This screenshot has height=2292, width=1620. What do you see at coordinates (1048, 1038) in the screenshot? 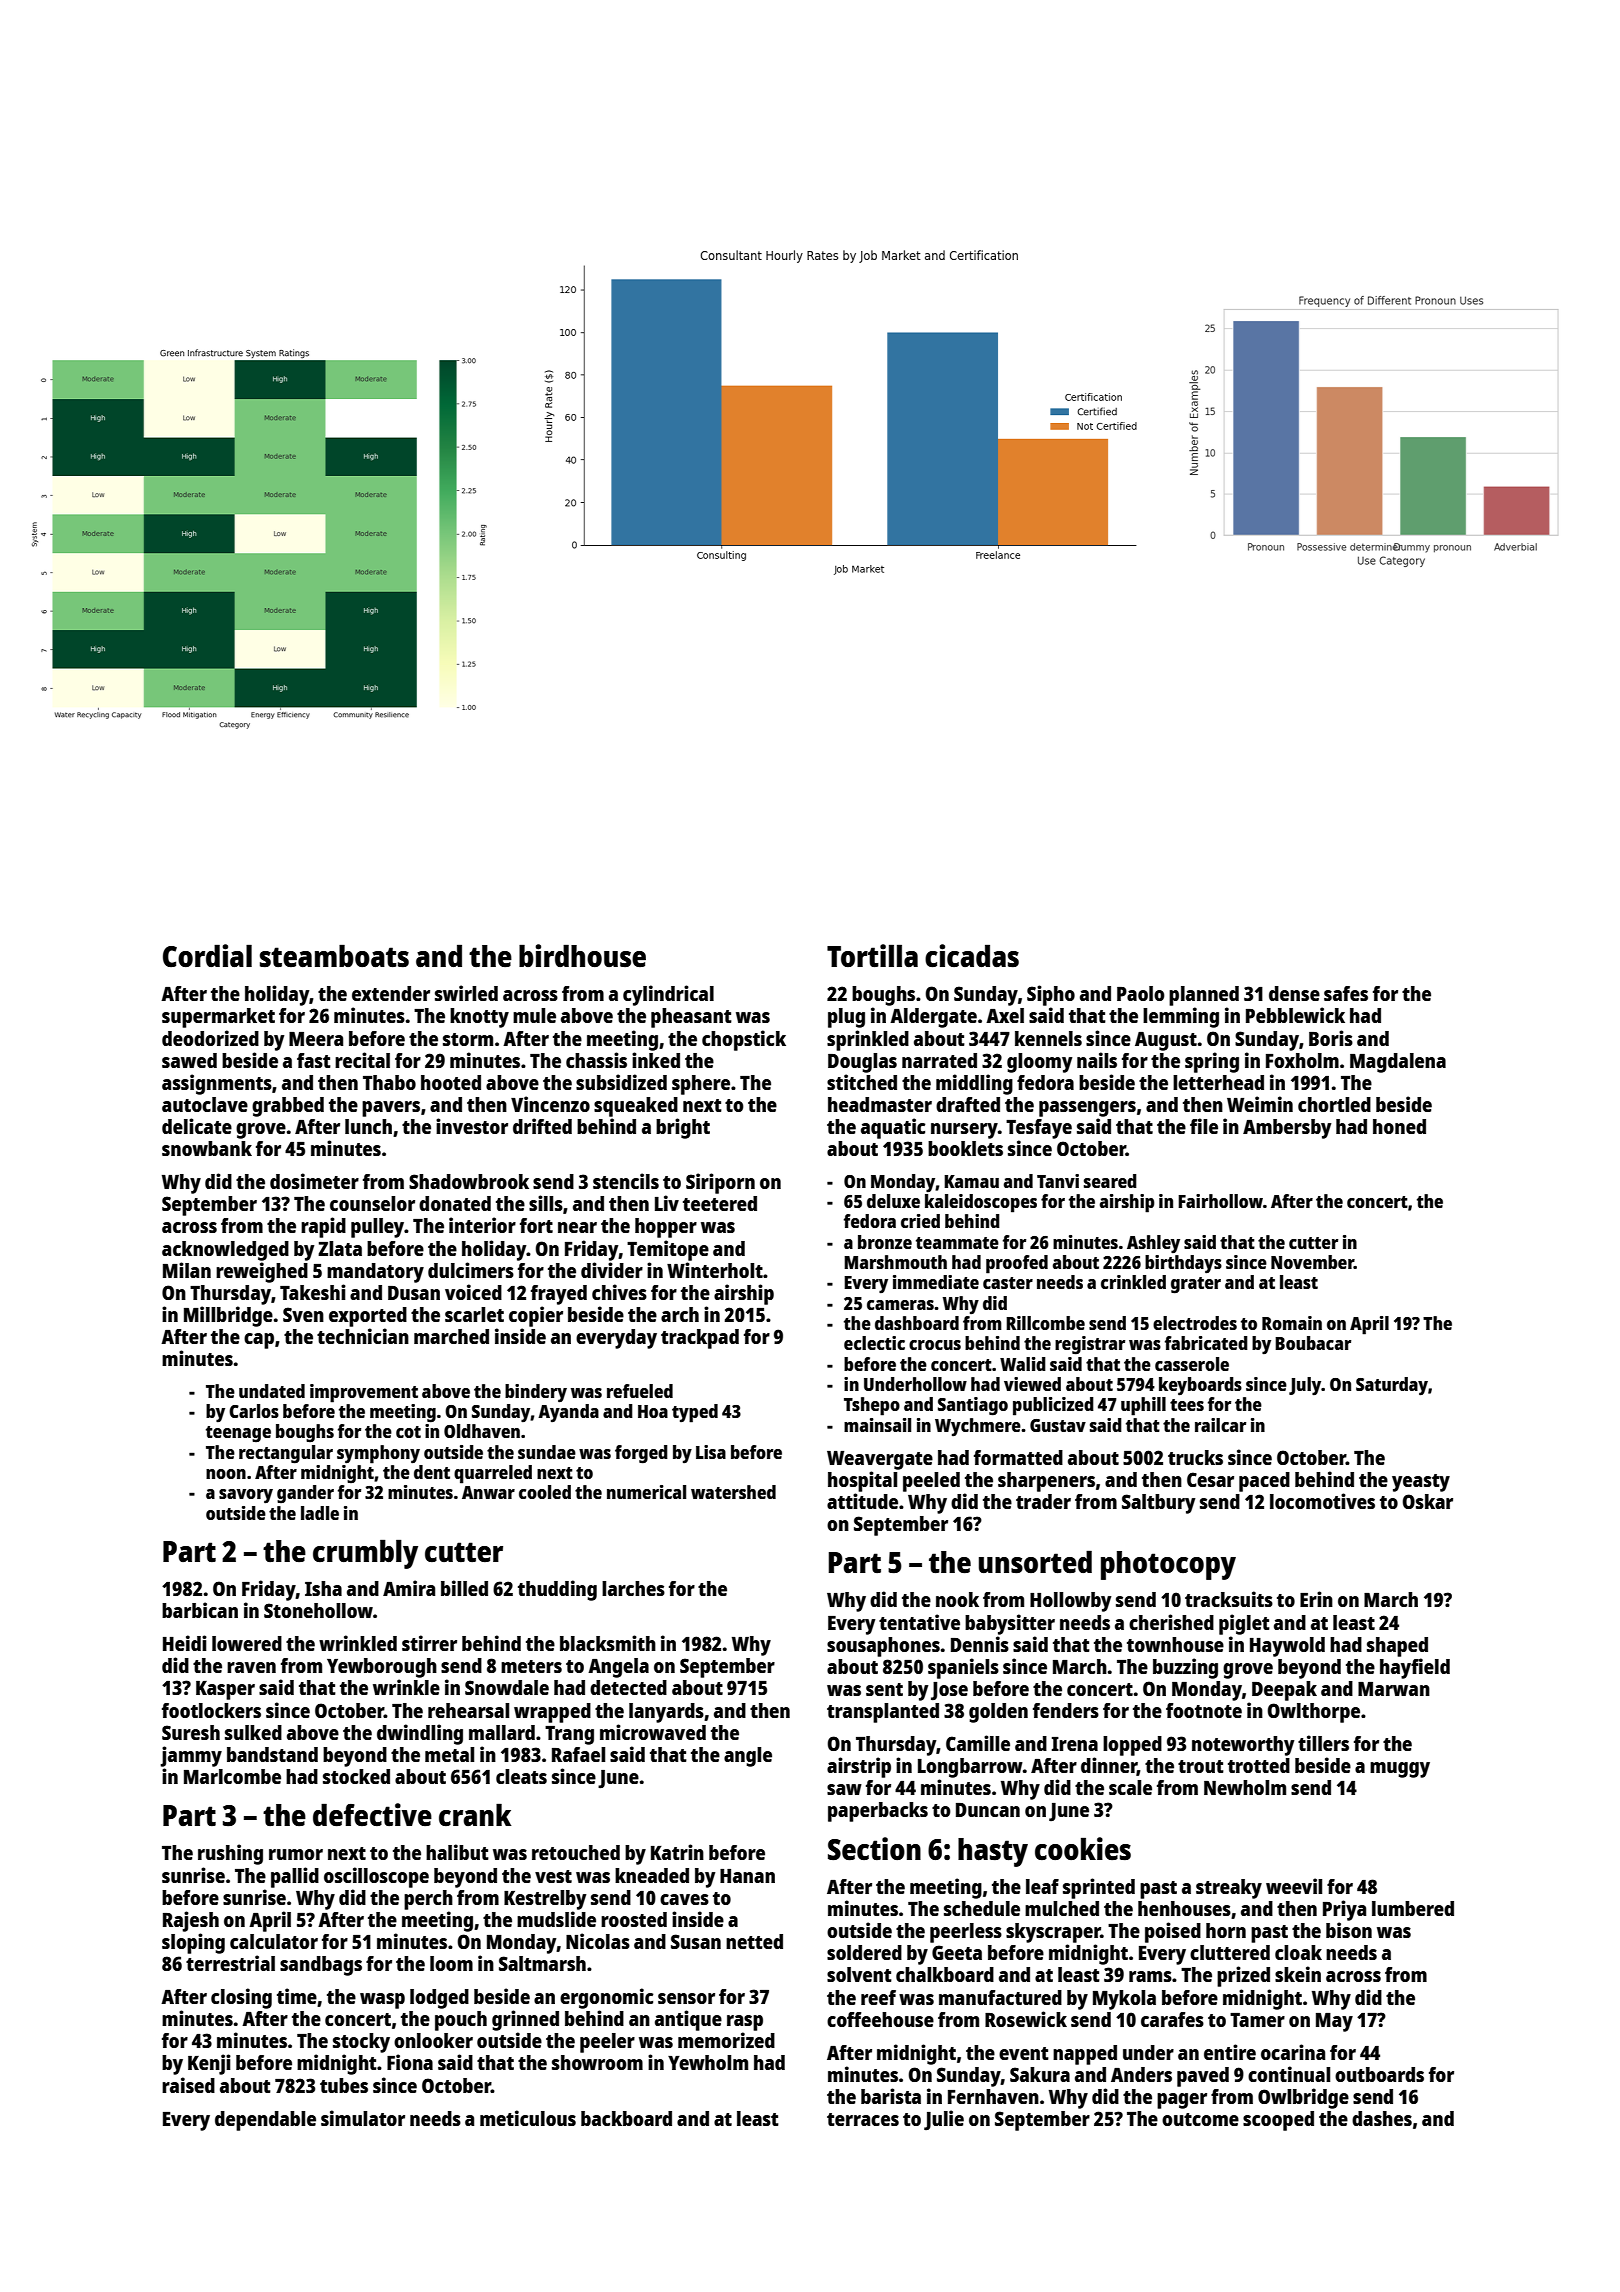
I see `kennels` at bounding box center [1048, 1038].
